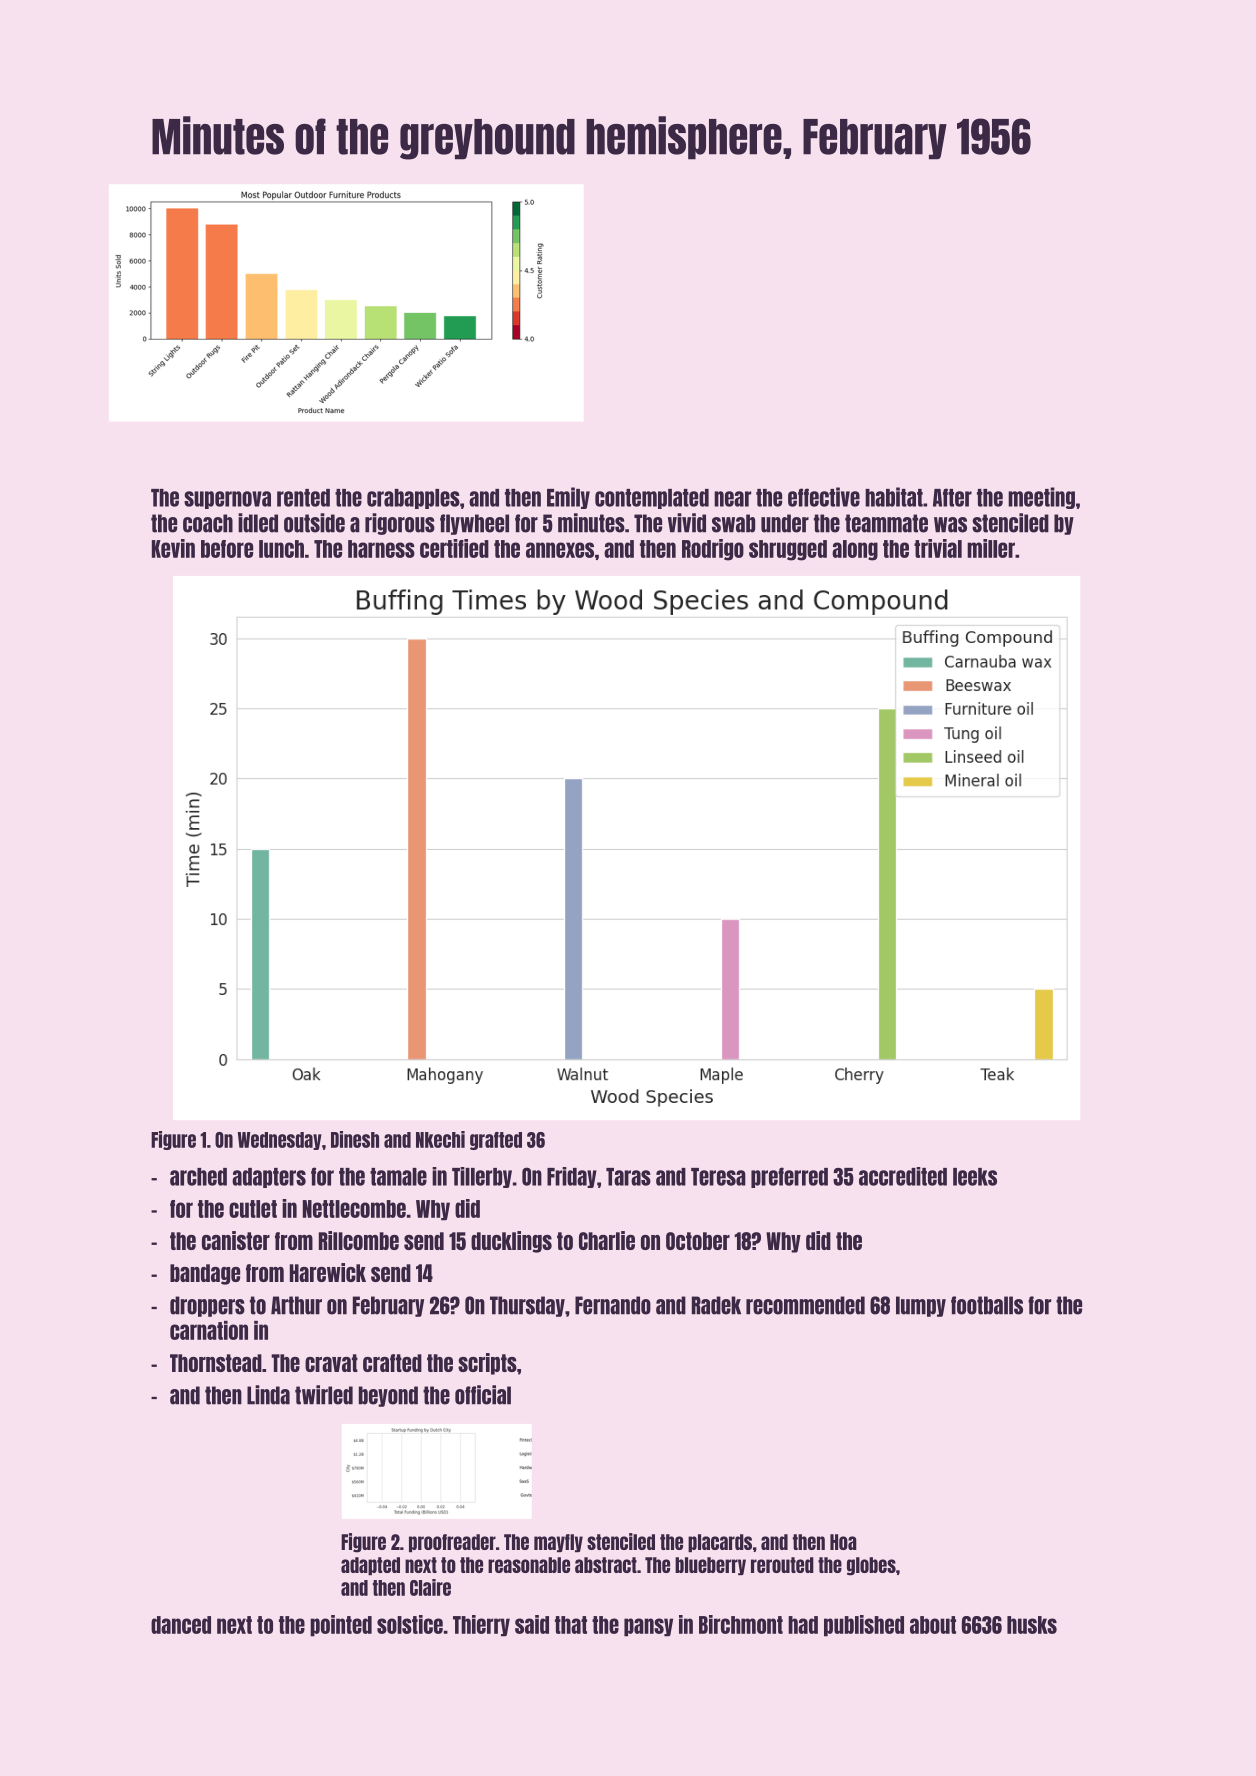 The height and width of the screenshot is (1776, 1256). I want to click on rigorous, so click(400, 524).
